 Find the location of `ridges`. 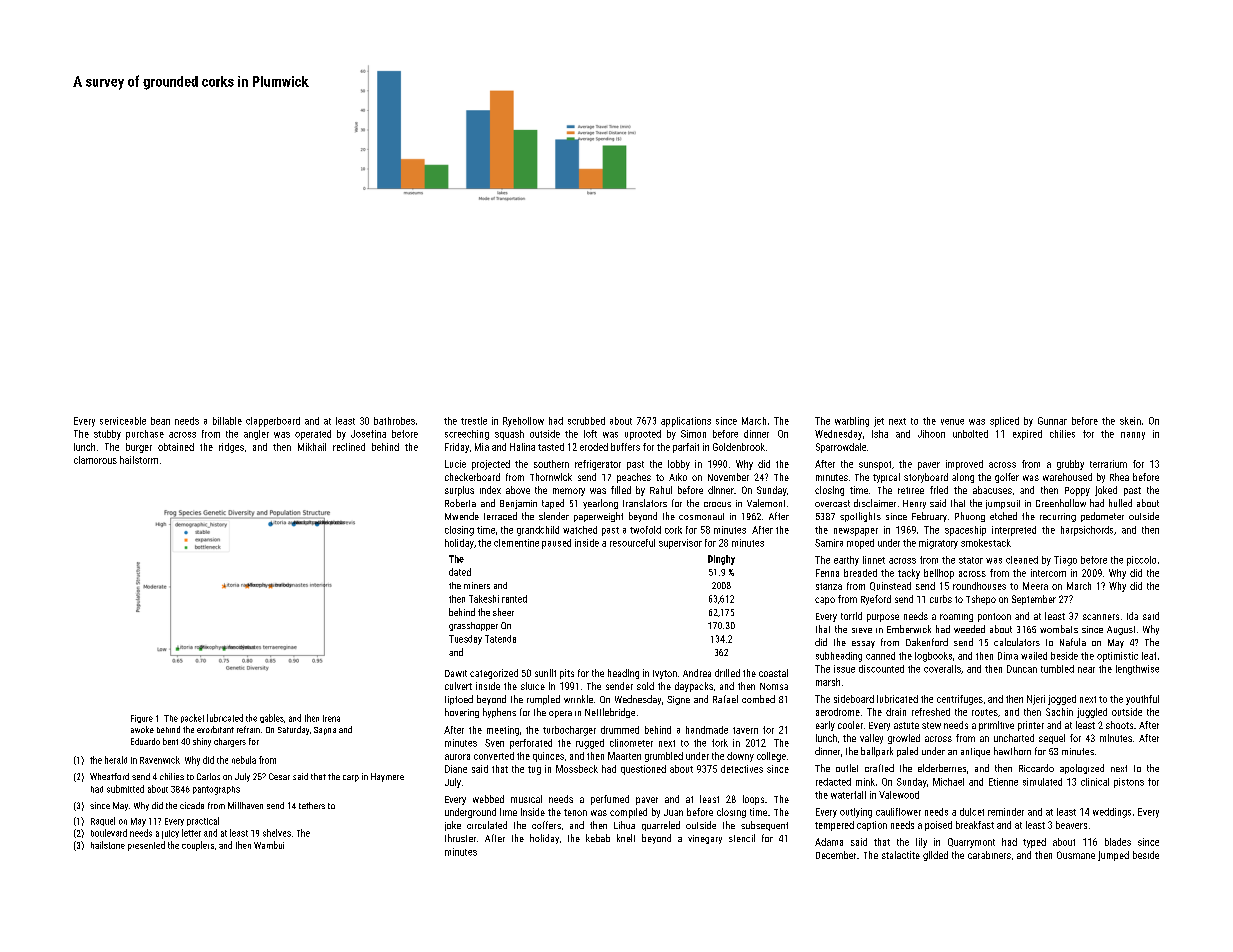

ridges is located at coordinates (231, 448).
